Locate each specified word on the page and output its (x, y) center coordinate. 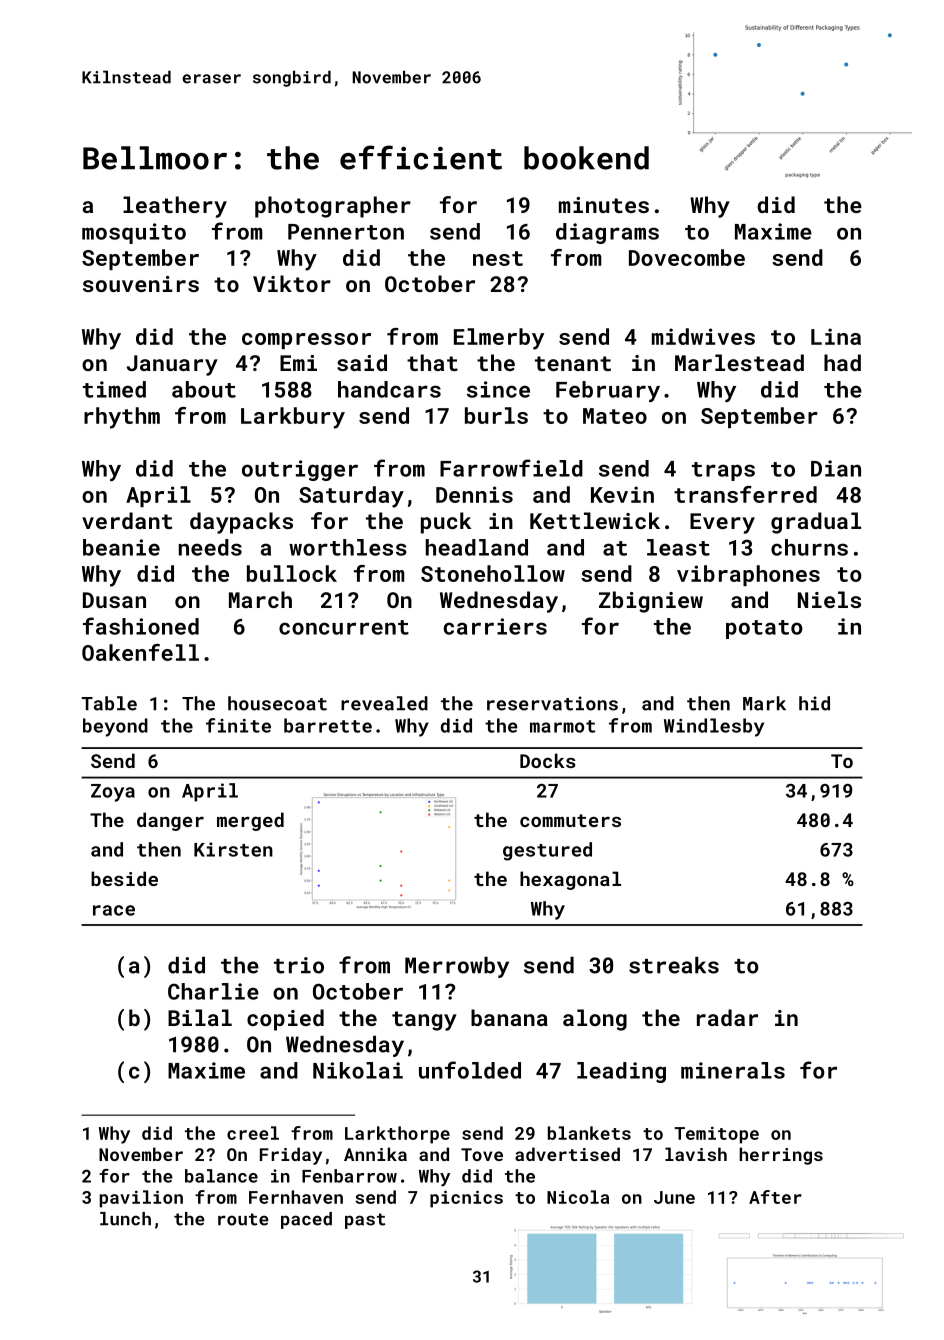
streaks (674, 965)
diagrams (607, 233)
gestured (547, 851)
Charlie (213, 991)
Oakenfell (140, 652)
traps (723, 471)
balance (221, 1176)
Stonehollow (493, 573)
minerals (733, 1070)
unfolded (470, 1070)
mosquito (134, 233)
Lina (836, 336)
